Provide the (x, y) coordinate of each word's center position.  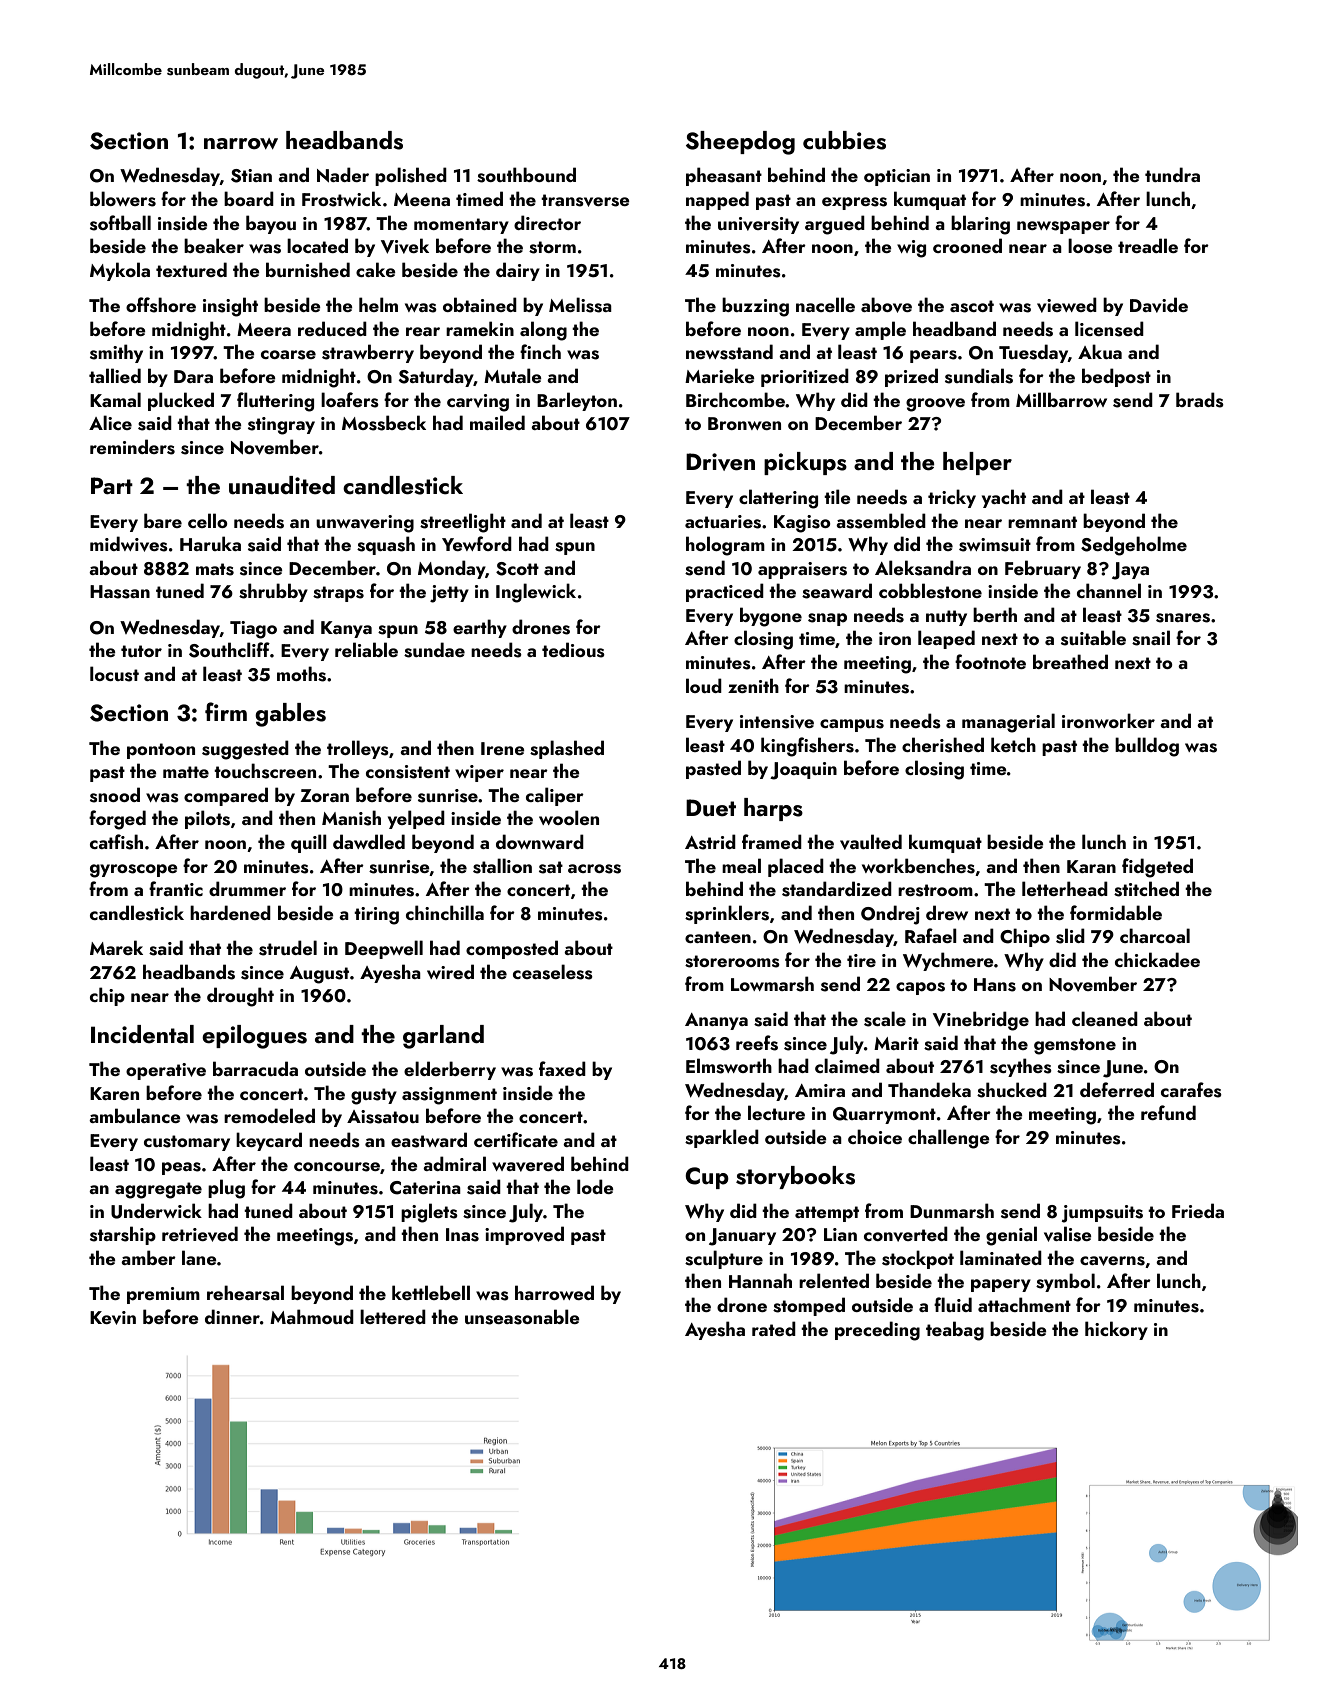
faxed (562, 1068)
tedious (573, 650)
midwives (129, 544)
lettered (393, 1316)
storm (552, 247)
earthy (480, 628)
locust (114, 674)
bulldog (1147, 747)
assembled (881, 521)
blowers (123, 199)
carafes (1191, 1090)
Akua (1100, 351)
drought (240, 997)
